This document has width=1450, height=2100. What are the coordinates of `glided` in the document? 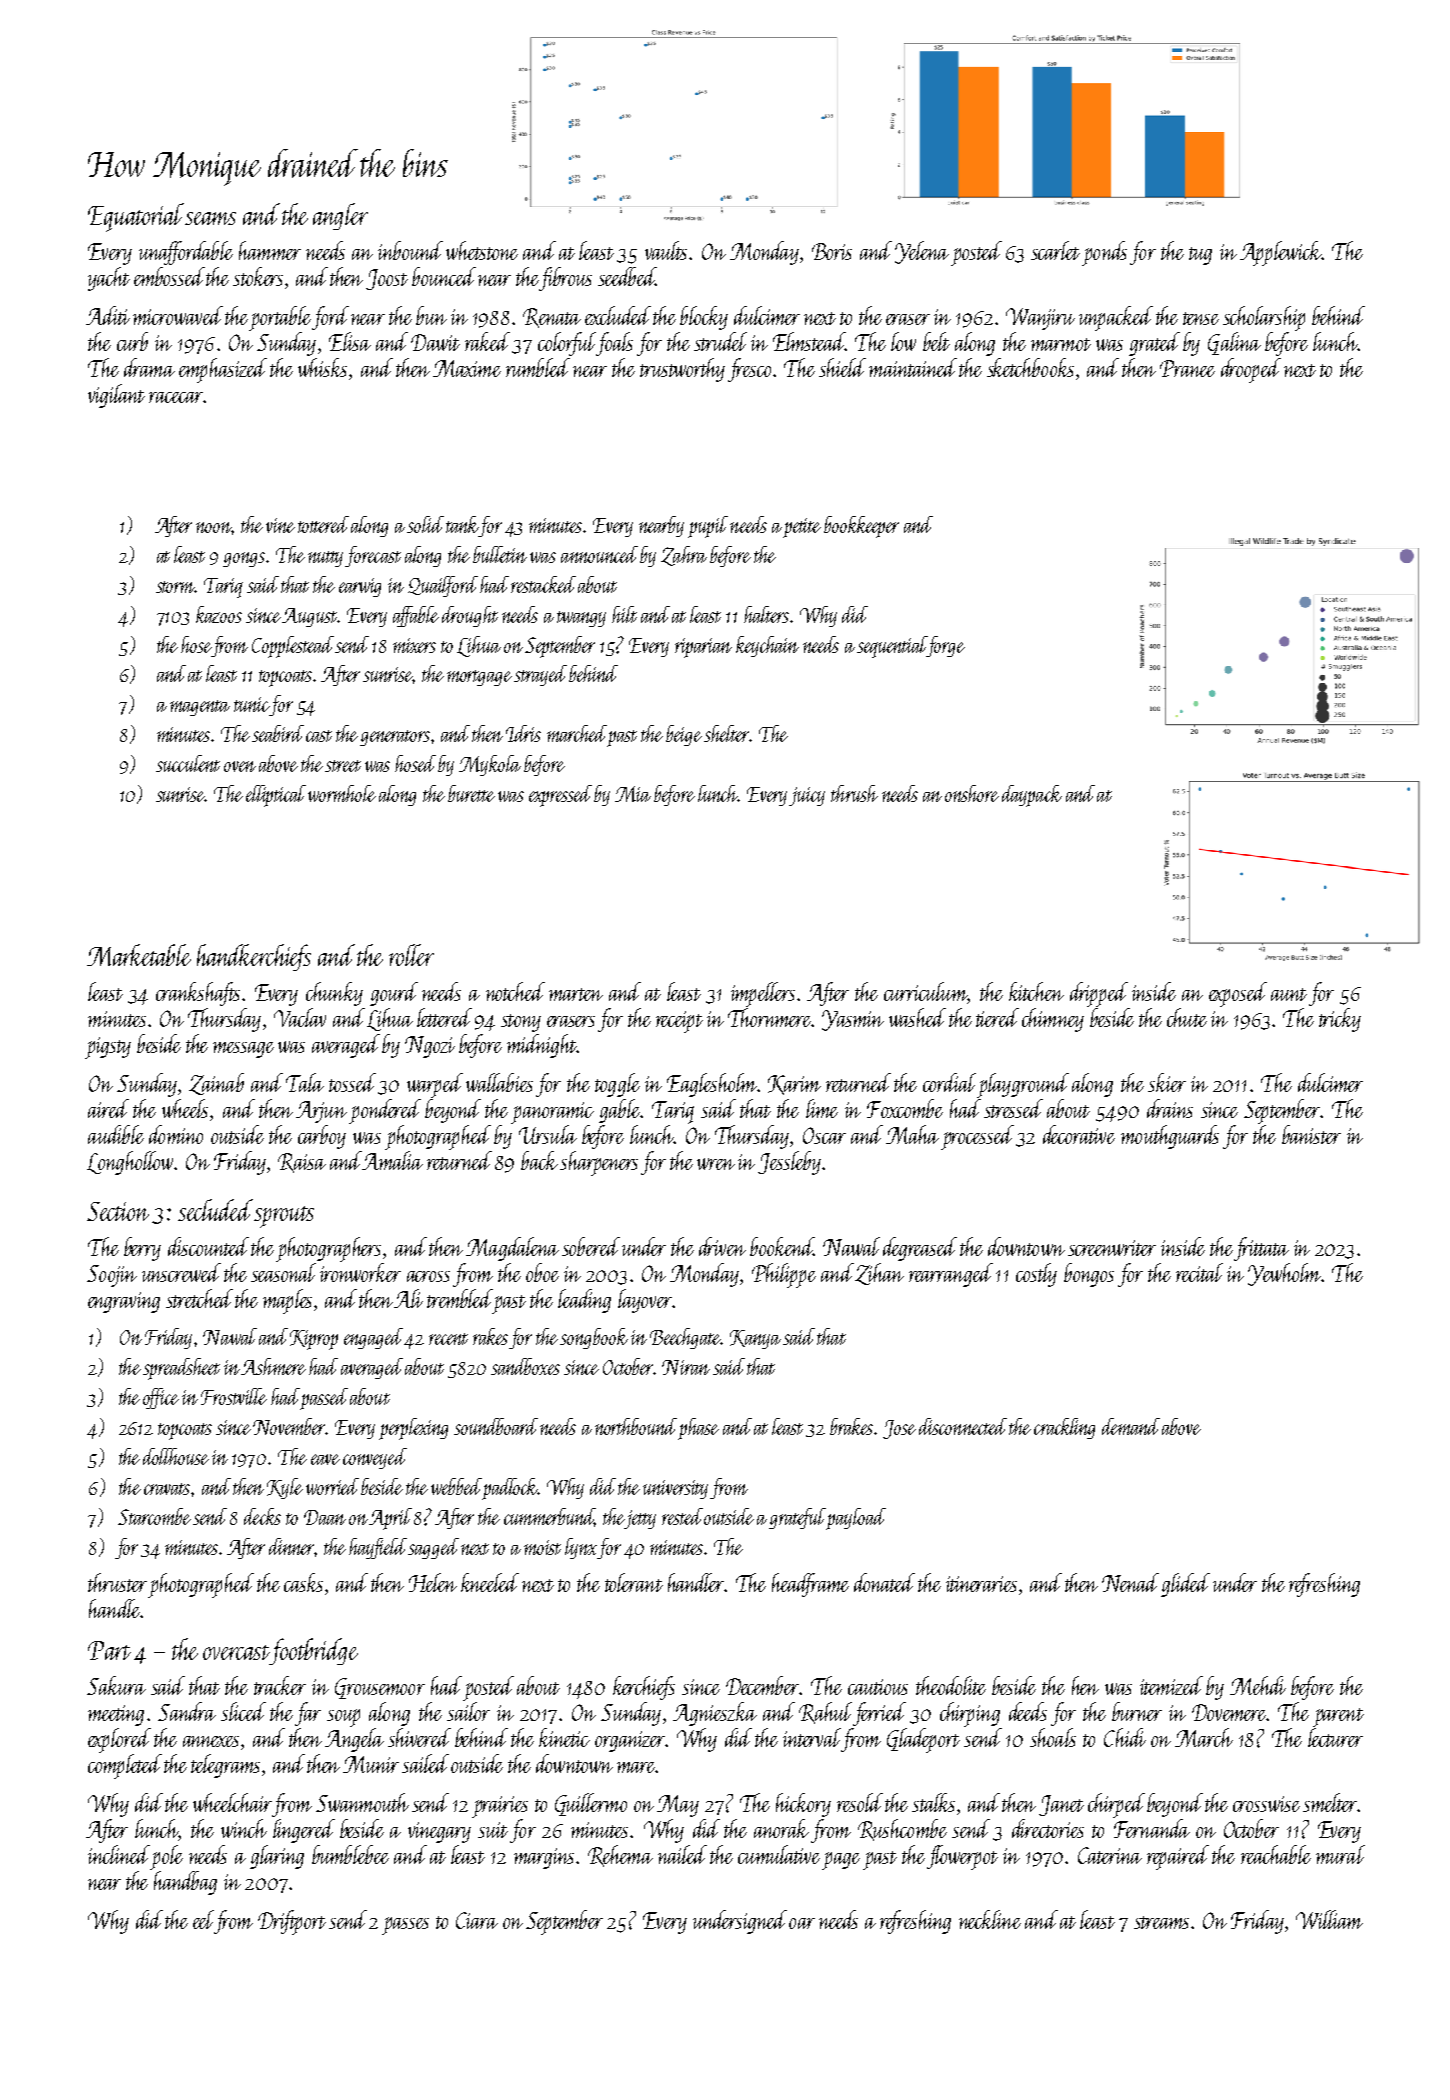 It's located at (1185, 1585).
